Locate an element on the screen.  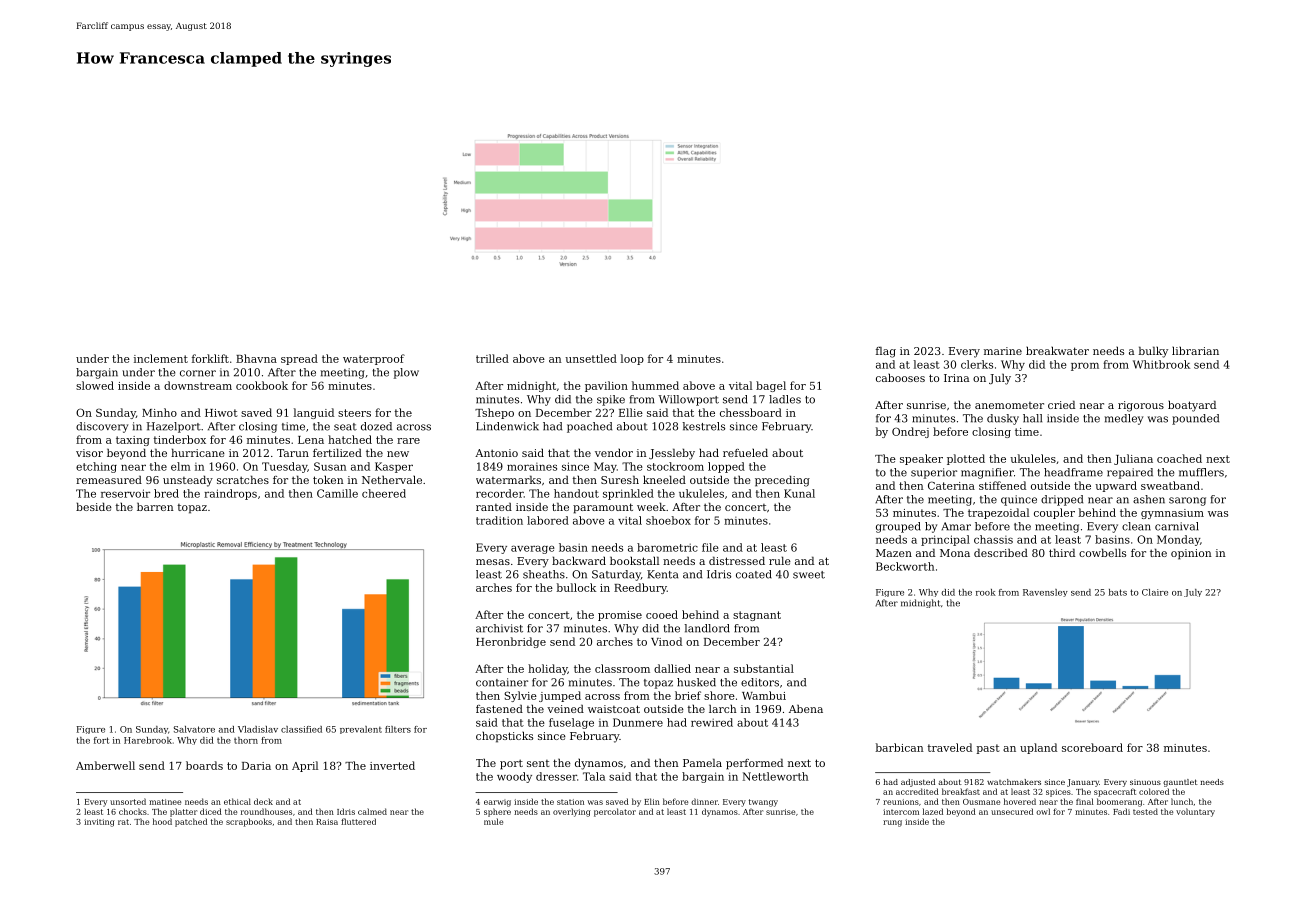
Ravensley is located at coordinates (1045, 593).
